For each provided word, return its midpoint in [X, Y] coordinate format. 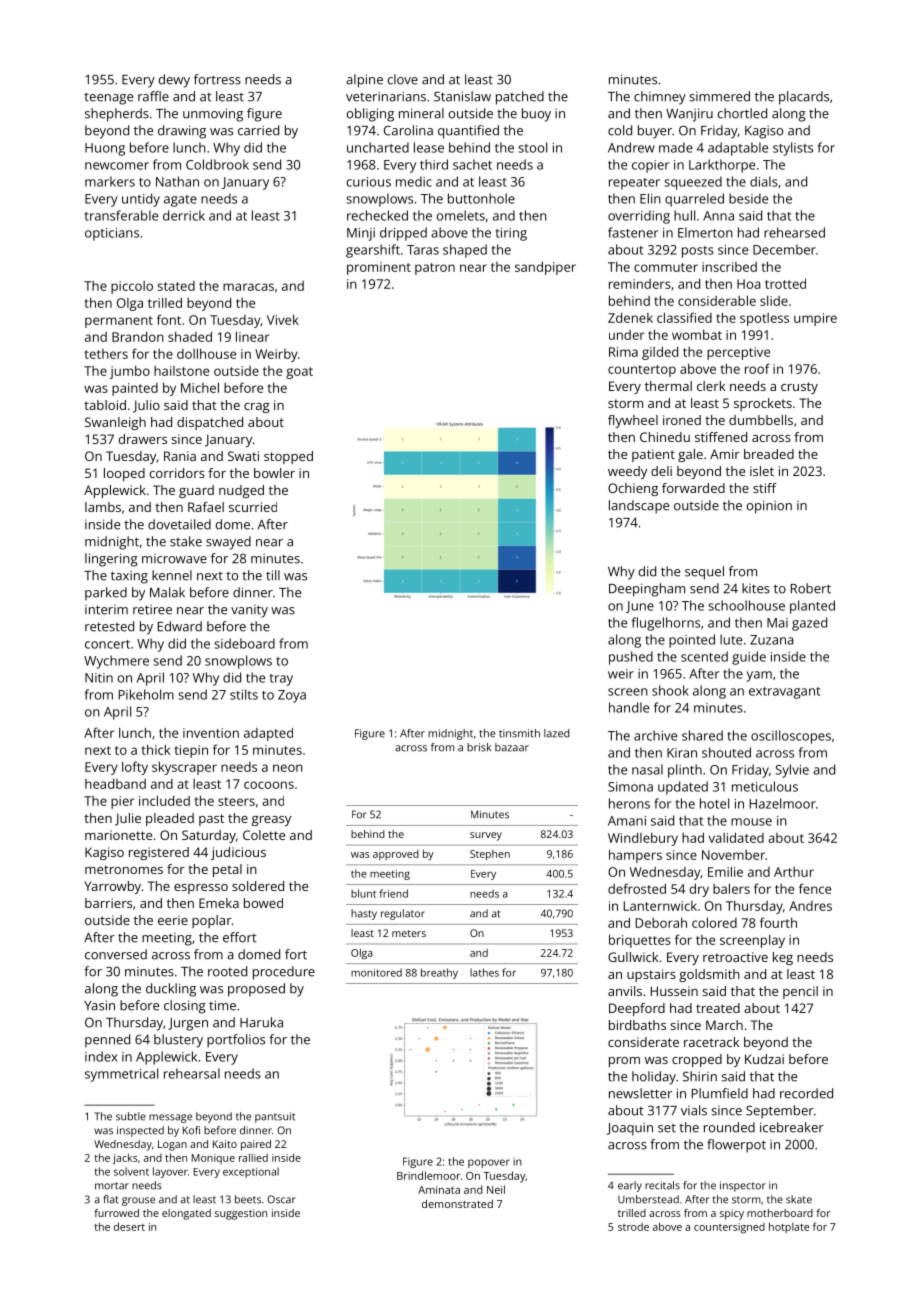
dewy [174, 81]
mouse [751, 822]
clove [403, 79]
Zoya [292, 696]
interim [106, 610]
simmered [719, 96]
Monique [213, 1159]
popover [489, 1163]
